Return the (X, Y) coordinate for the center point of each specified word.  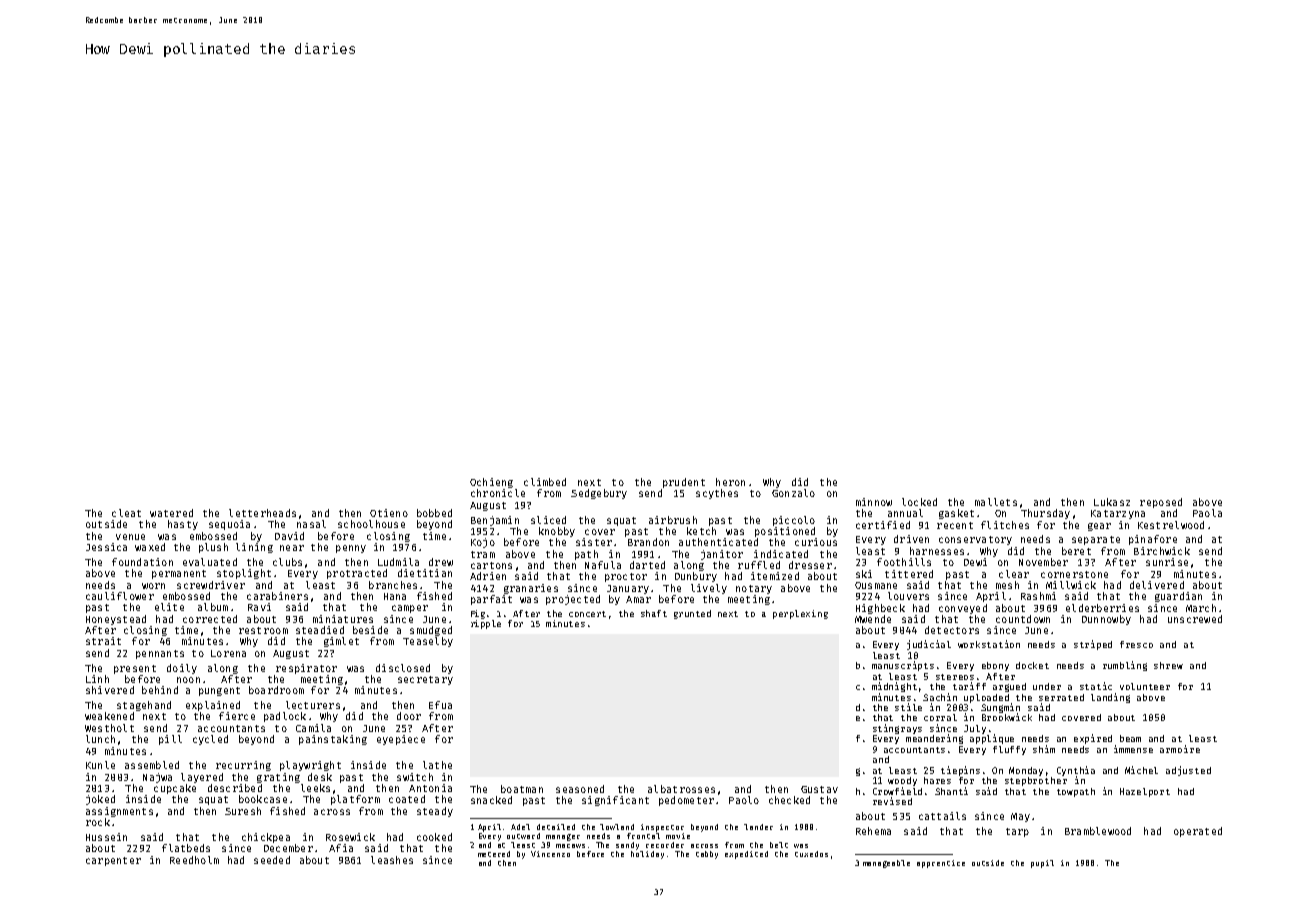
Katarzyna (1118, 514)
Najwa (157, 778)
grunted (692, 614)
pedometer (686, 801)
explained (213, 706)
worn (153, 586)
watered (171, 513)
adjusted (1188, 771)
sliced (548, 520)
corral (940, 717)
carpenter (113, 861)
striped (1093, 645)
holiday (647, 855)
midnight (894, 687)
